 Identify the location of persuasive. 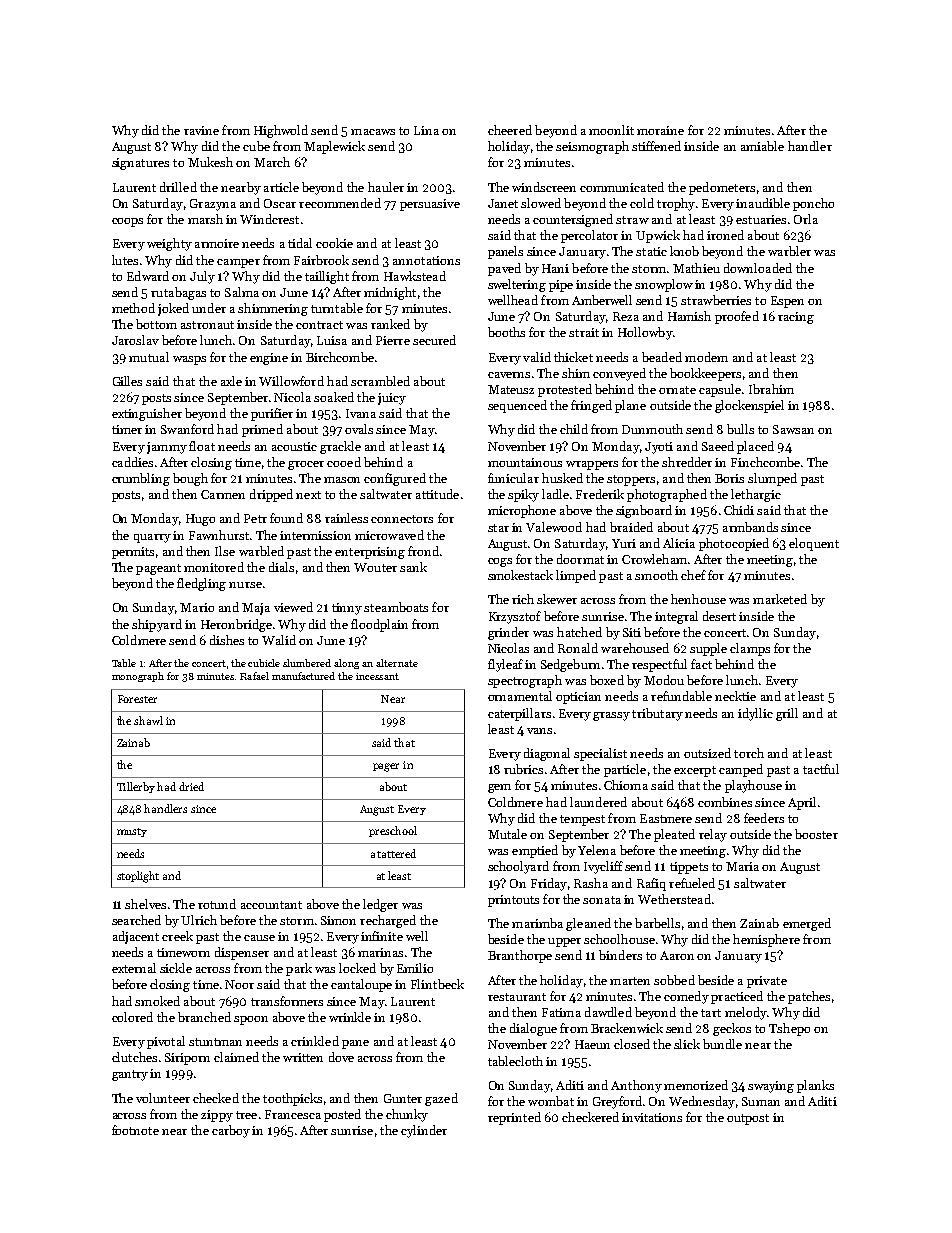
(430, 205).
